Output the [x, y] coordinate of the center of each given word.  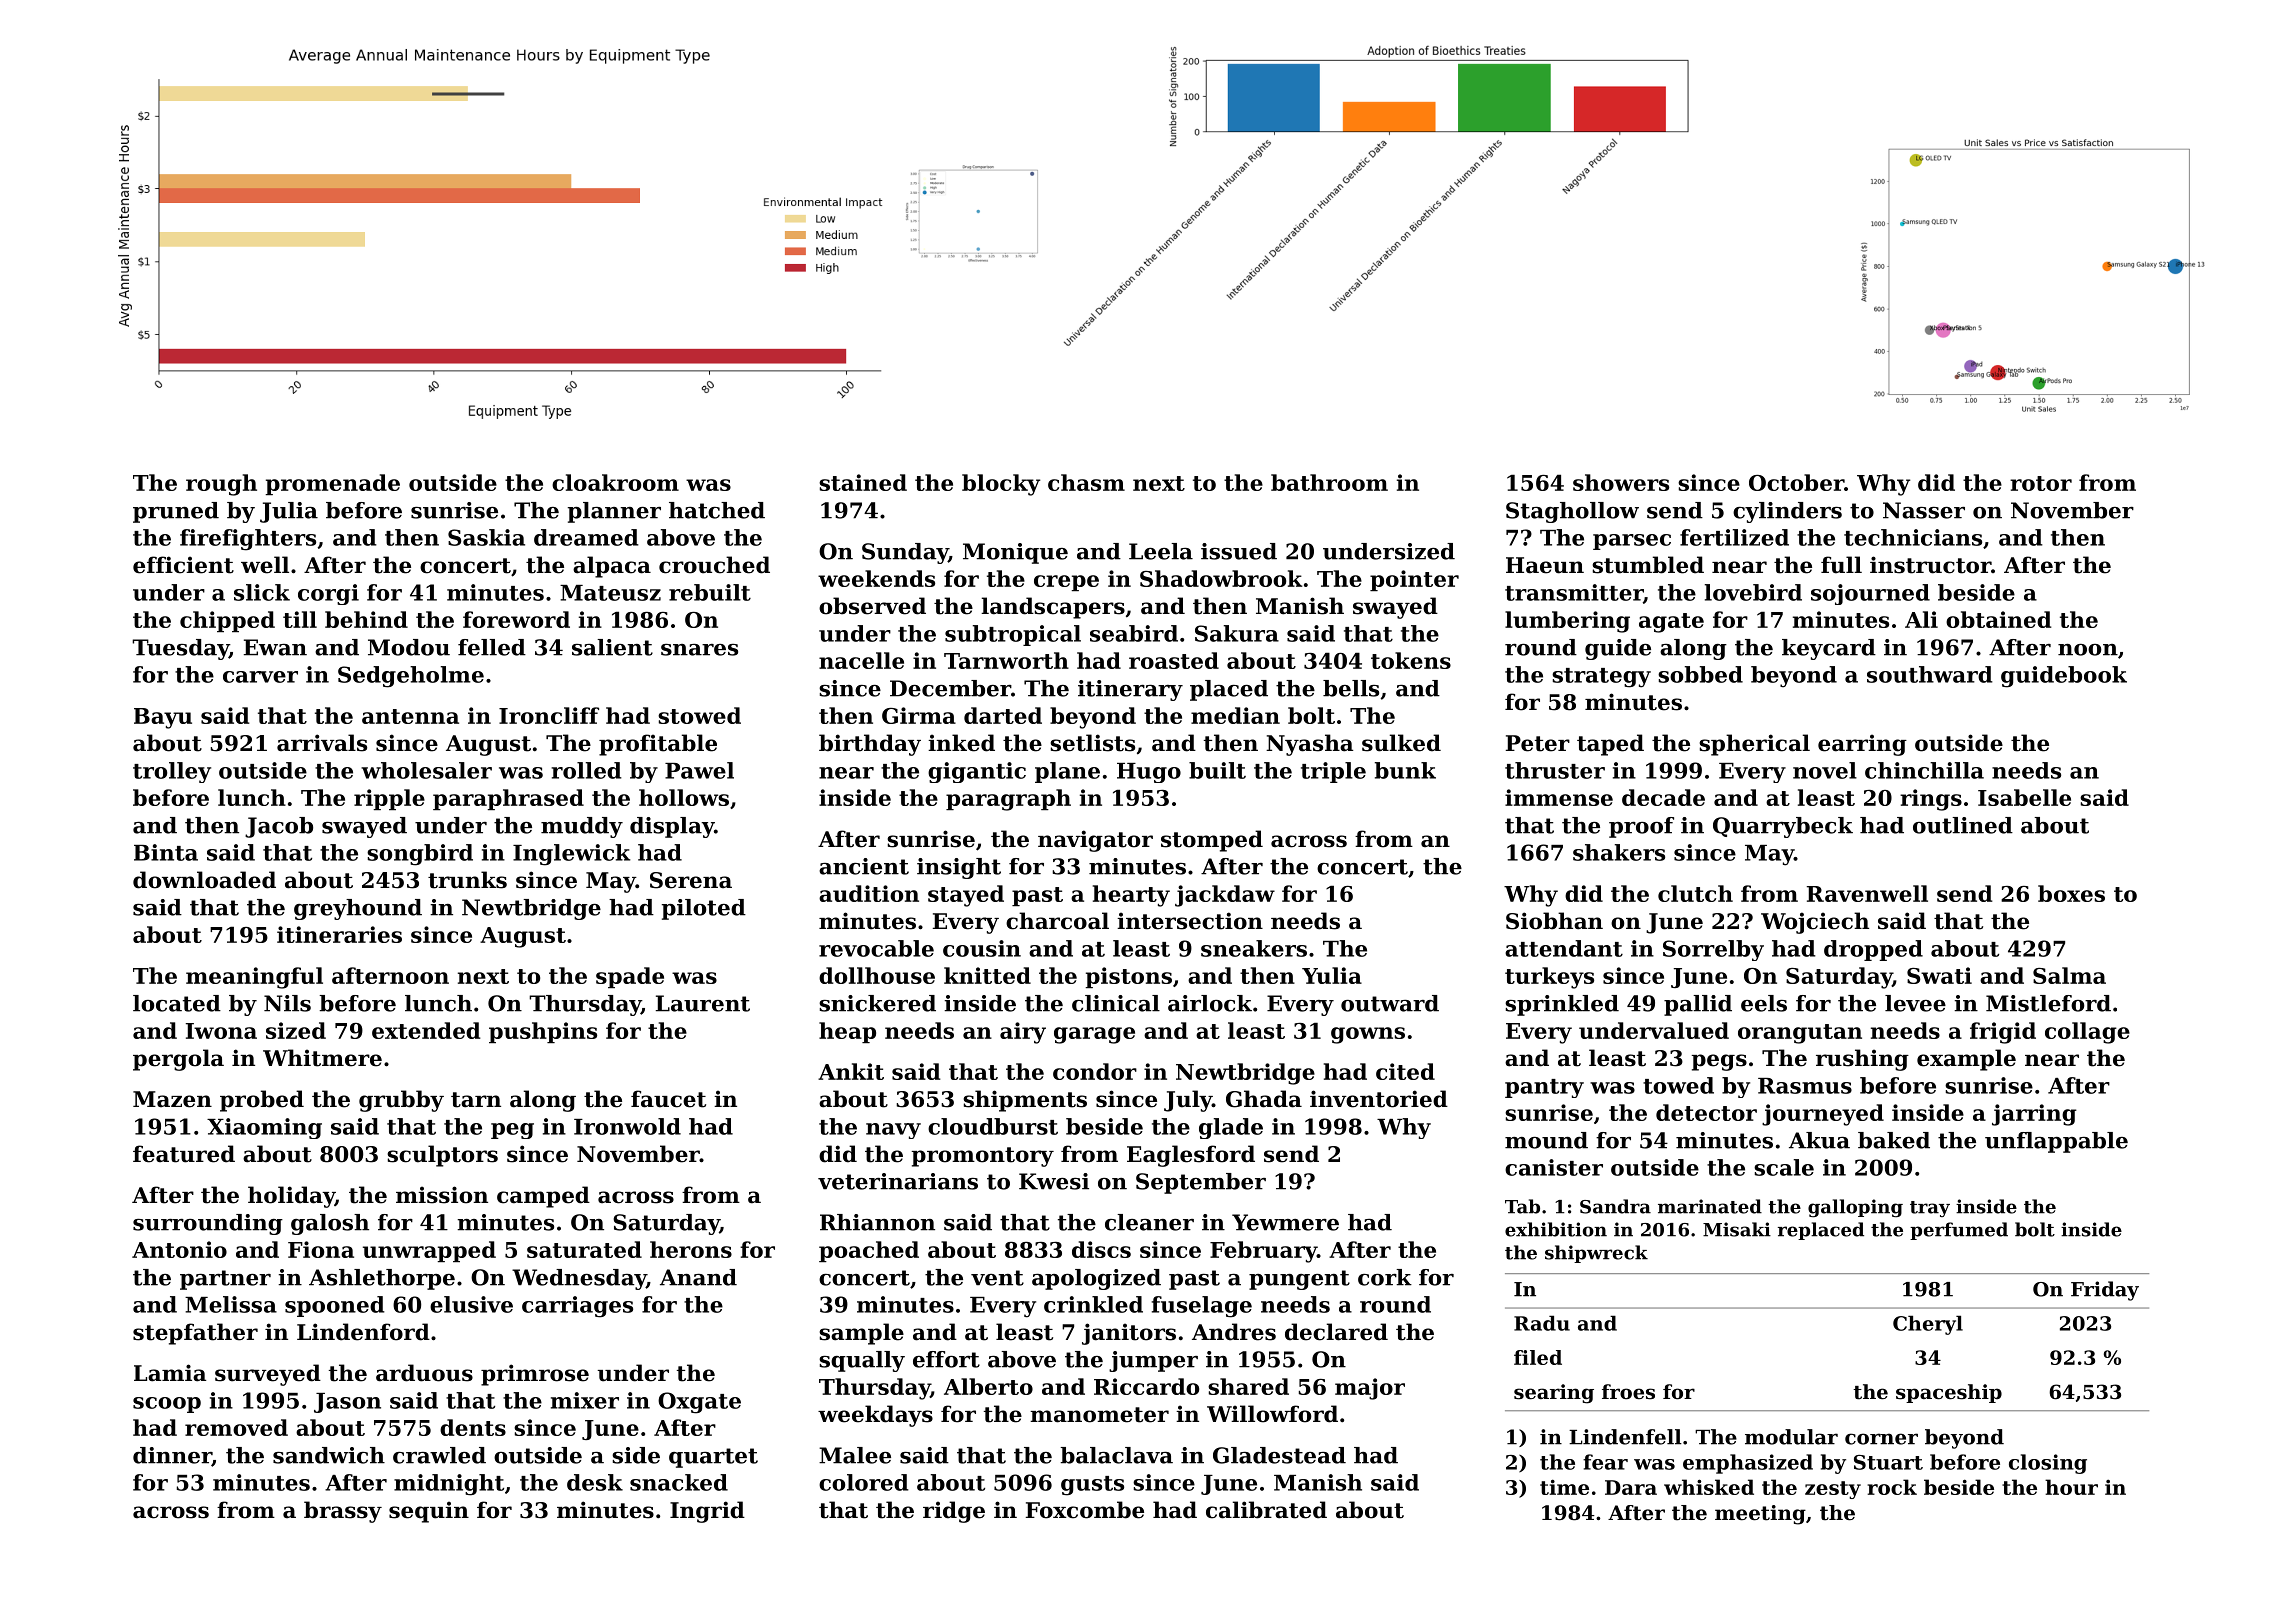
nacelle [861, 660]
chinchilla [1924, 770]
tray [1930, 1209]
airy [1023, 1033]
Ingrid [707, 1512]
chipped [227, 621]
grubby [401, 1101]
